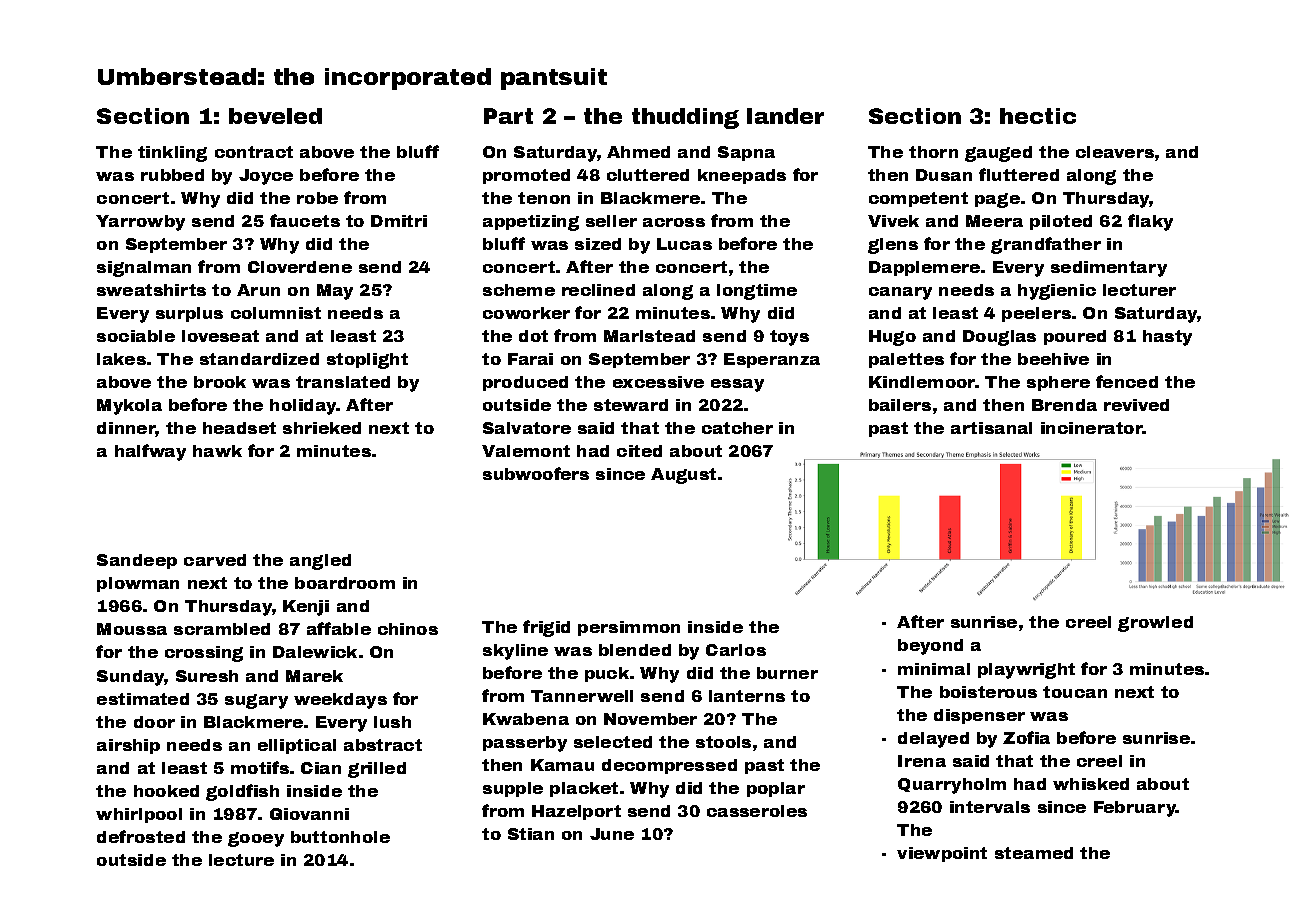 The width and height of the screenshot is (1308, 924). I want to click on estimated, so click(143, 699).
